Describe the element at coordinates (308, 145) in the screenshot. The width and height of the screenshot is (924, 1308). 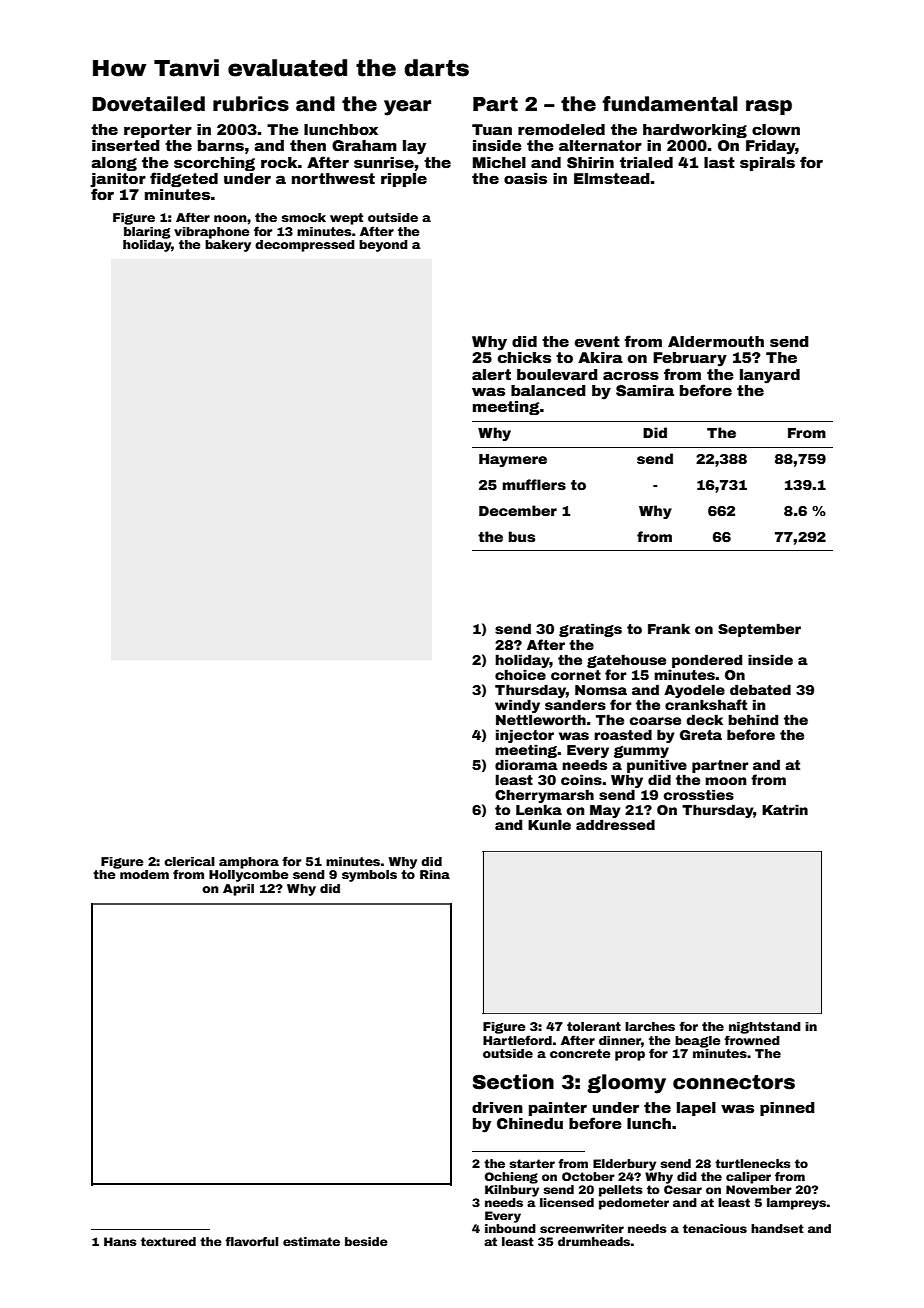
I see `then` at that location.
